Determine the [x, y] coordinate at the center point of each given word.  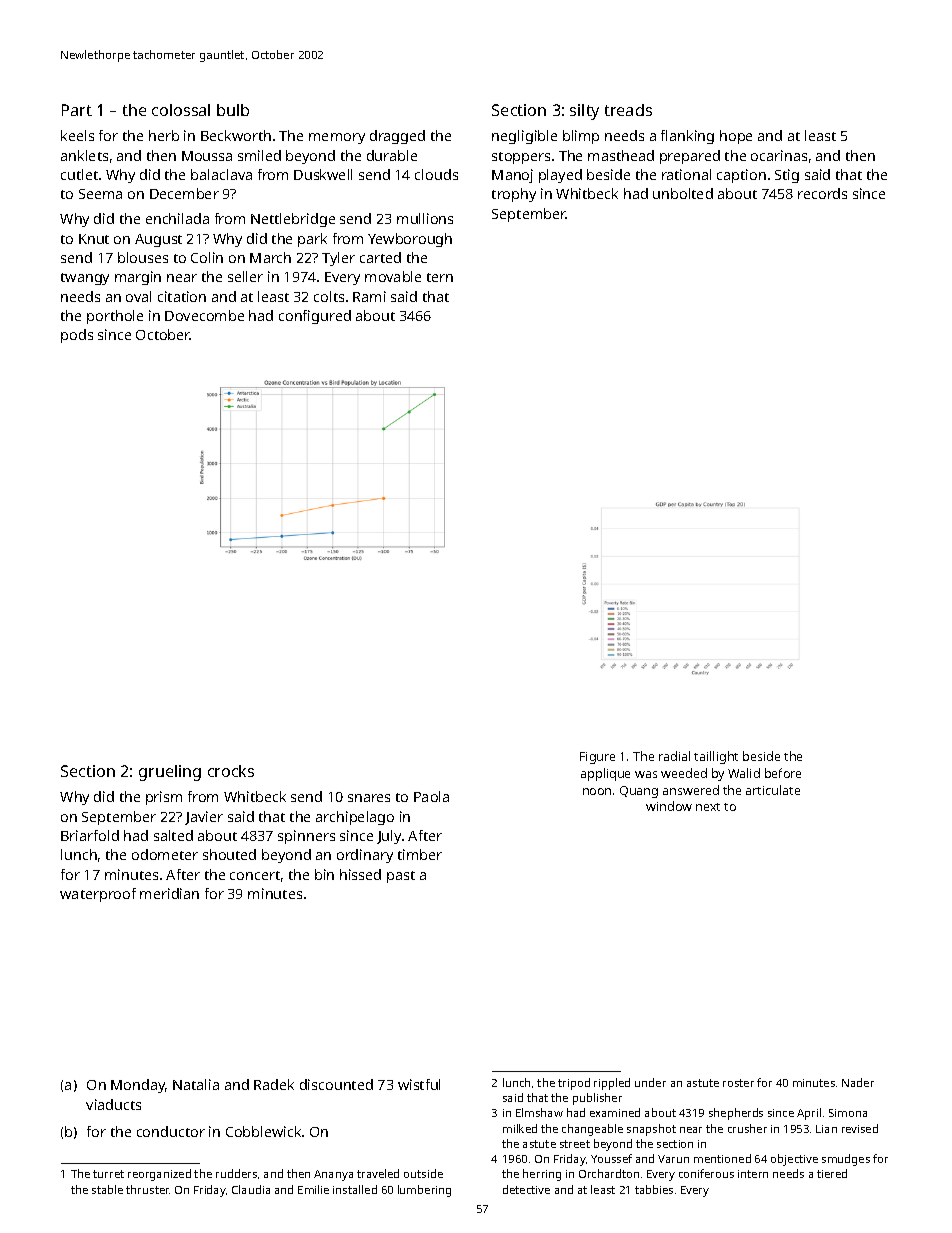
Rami [369, 296]
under [650, 1082]
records [822, 193]
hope [736, 137]
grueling [170, 773]
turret [108, 1174]
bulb [233, 110]
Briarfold [90, 835]
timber [420, 854]
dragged [397, 137]
